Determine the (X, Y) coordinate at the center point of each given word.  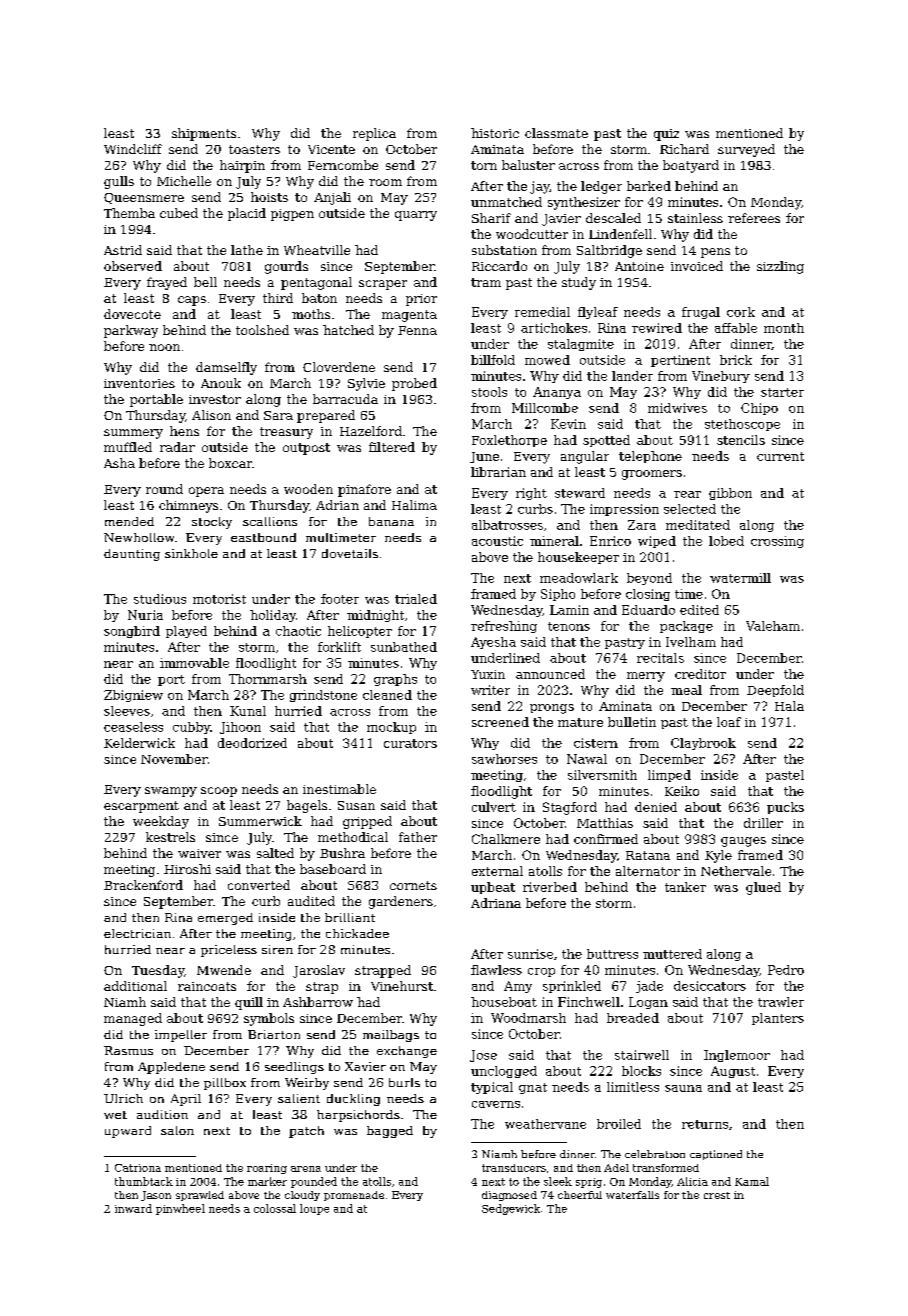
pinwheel (180, 1209)
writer (490, 690)
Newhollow (139, 537)
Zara (642, 525)
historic (495, 133)
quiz (666, 135)
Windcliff (133, 149)
